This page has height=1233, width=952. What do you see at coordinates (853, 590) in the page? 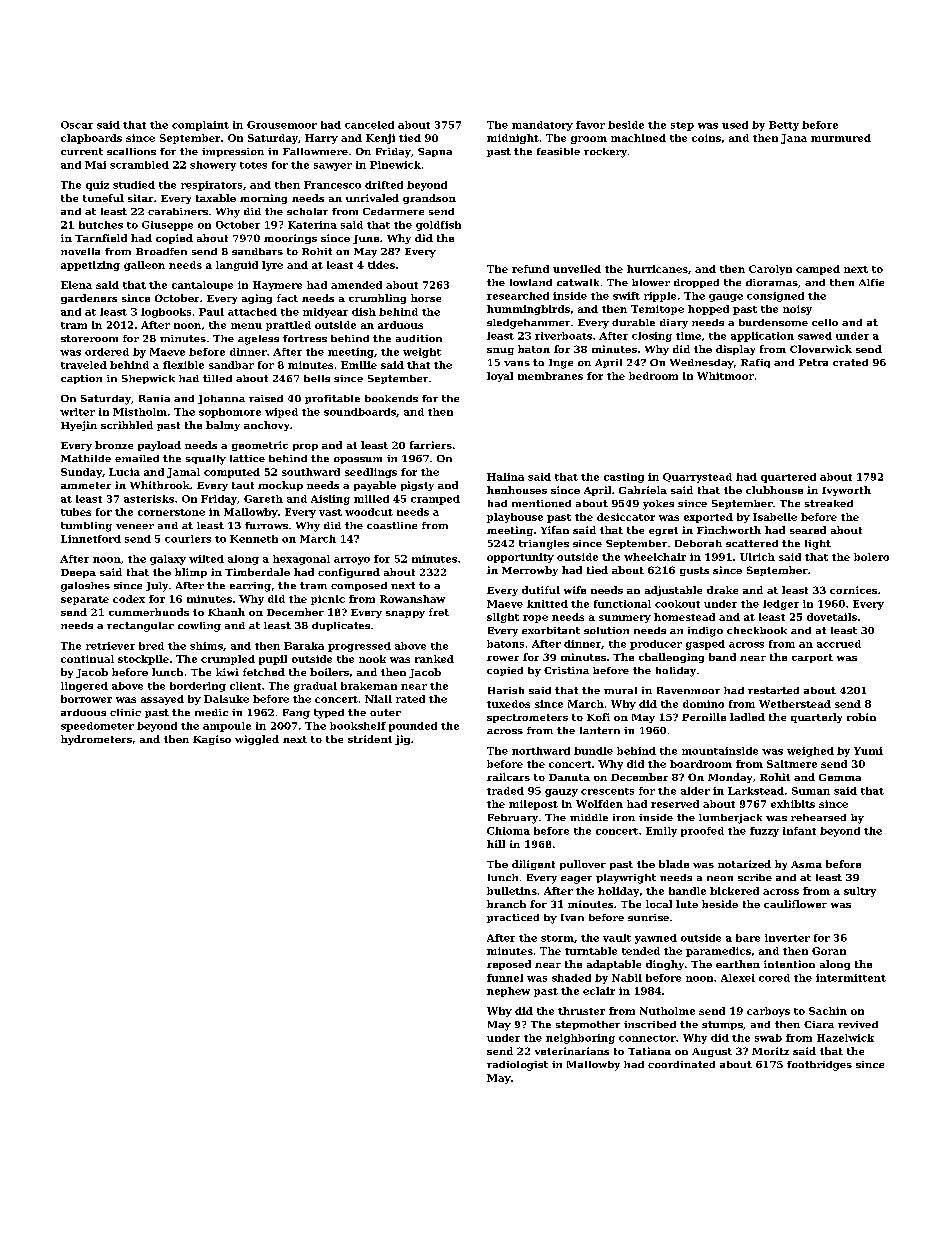
I see `cornices` at bounding box center [853, 590].
